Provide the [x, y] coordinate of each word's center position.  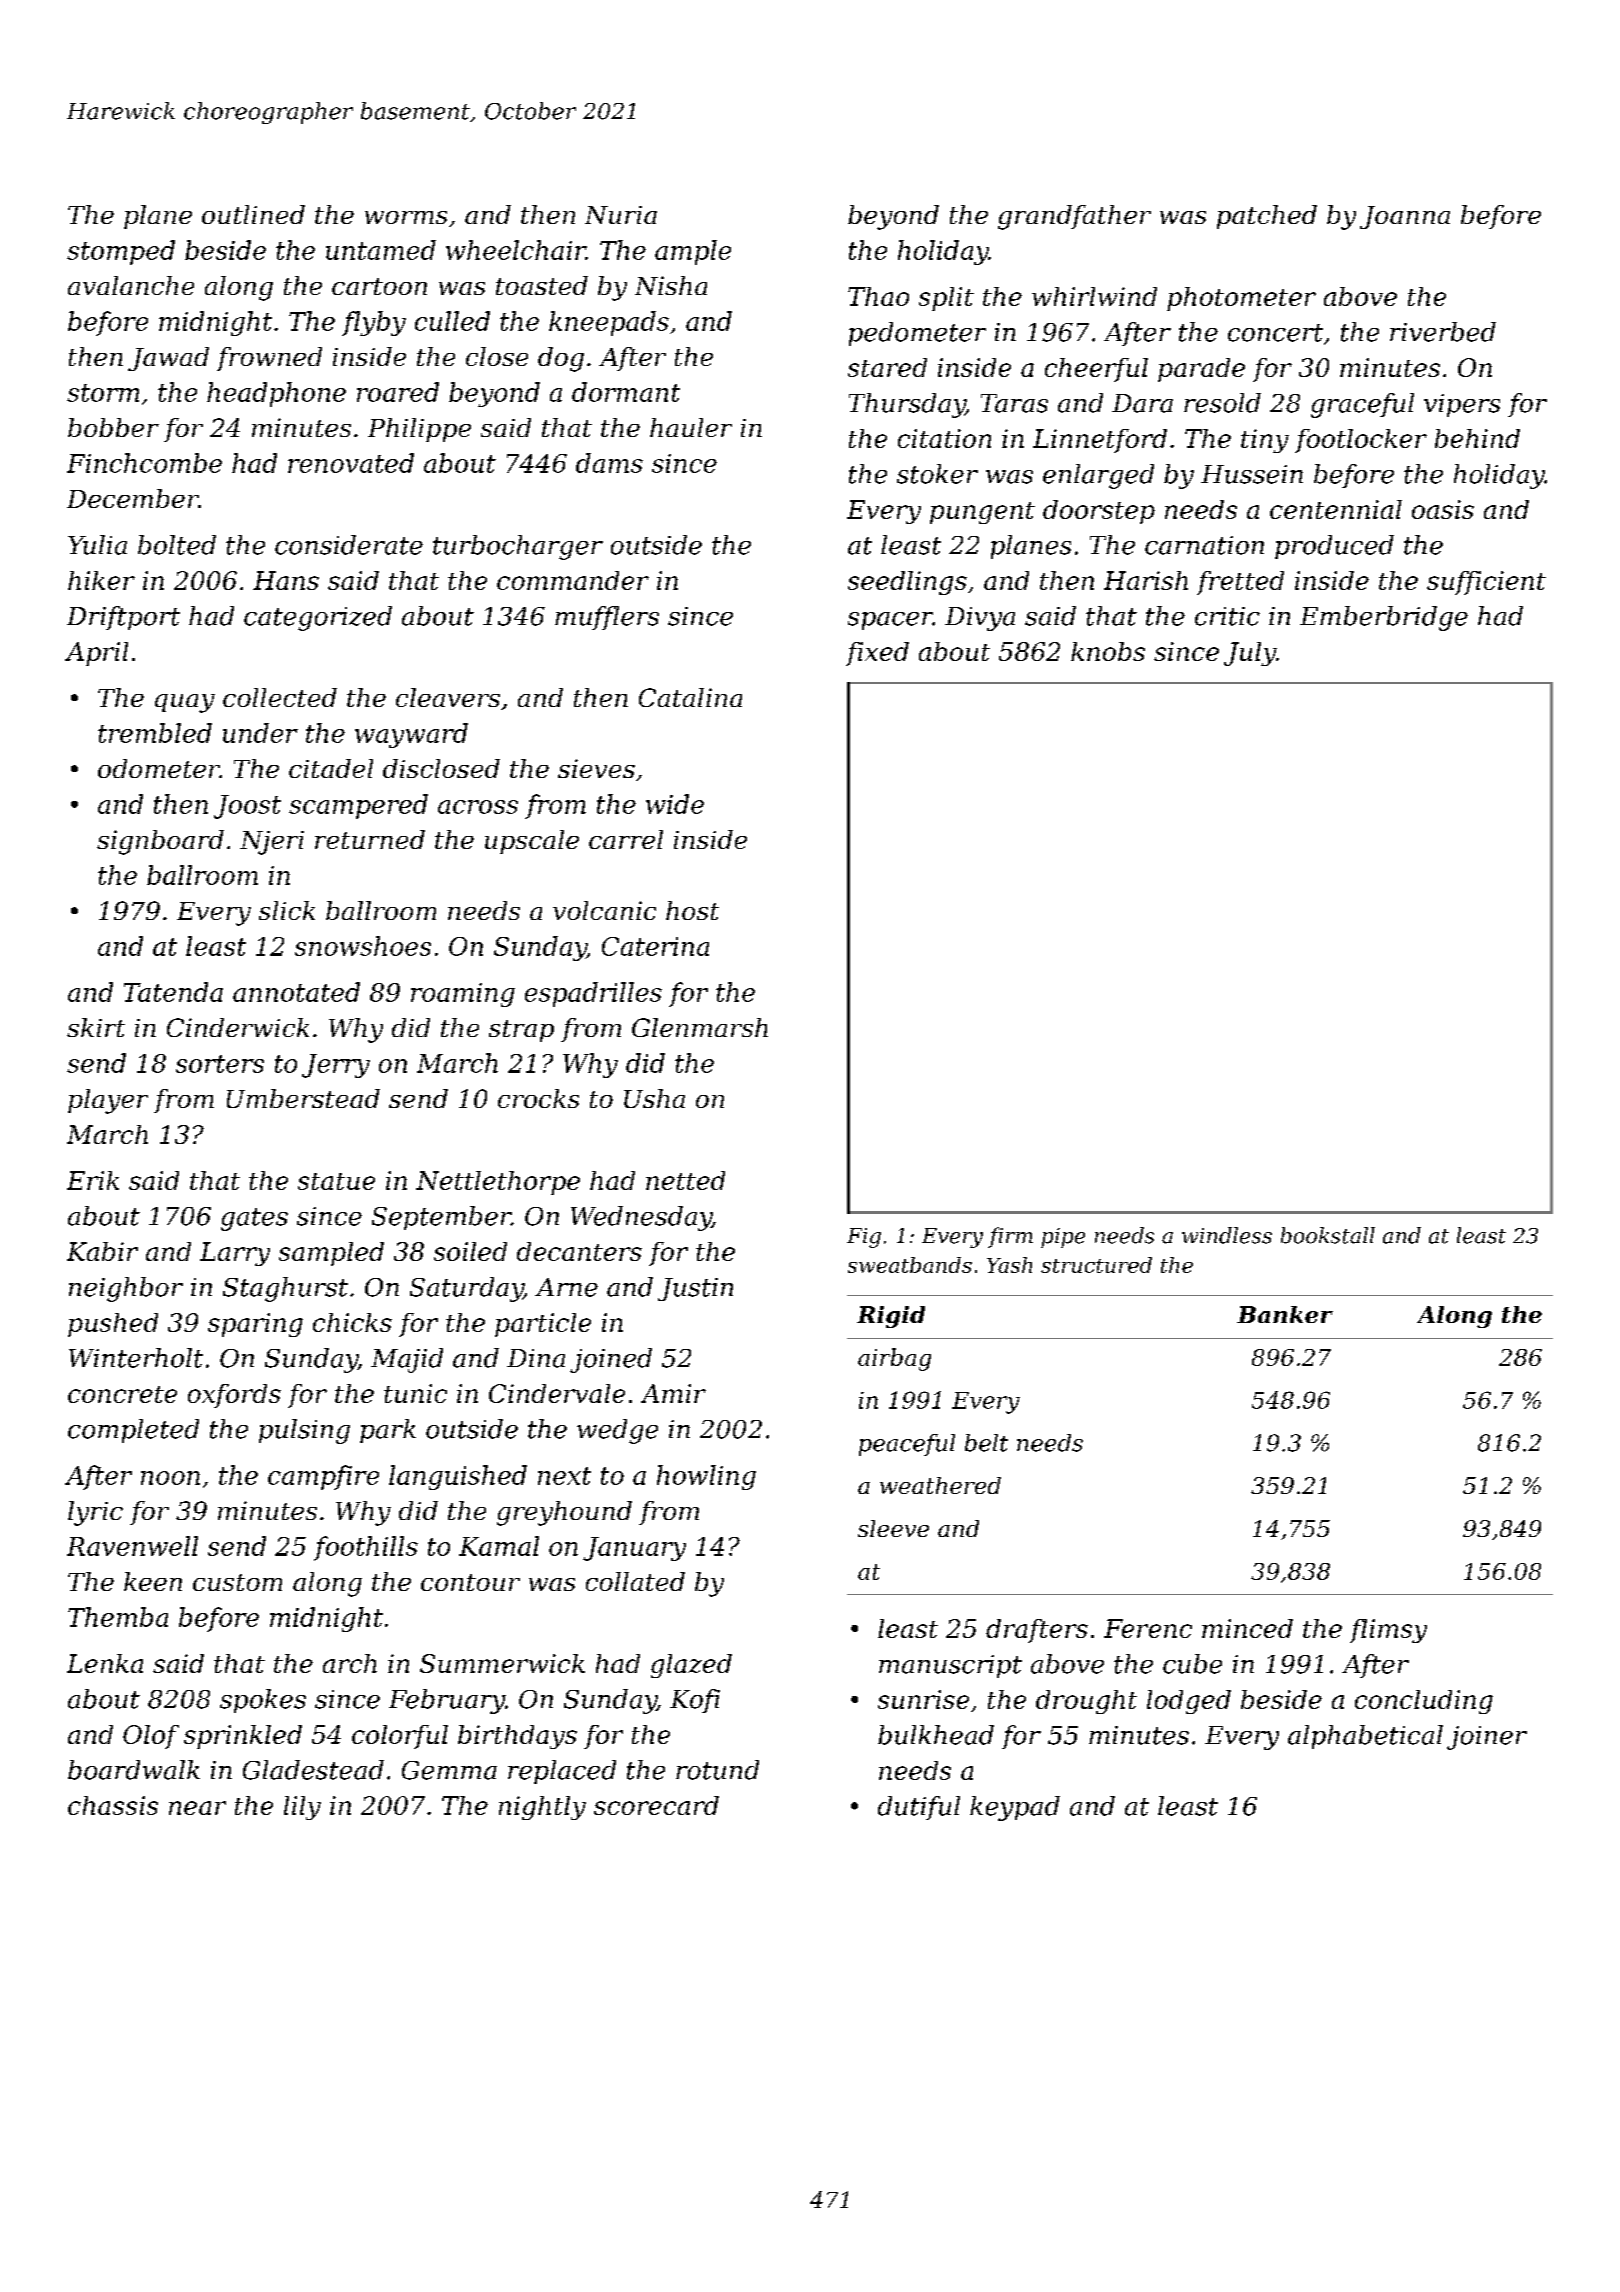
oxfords [234, 1396]
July [1250, 654]
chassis [113, 1805]
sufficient [1486, 583]
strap [521, 1031]
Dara [1142, 403]
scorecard [656, 1805]
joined [611, 1360]
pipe [1063, 1238]
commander [573, 580]
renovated [351, 463]
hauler [691, 427]
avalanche [131, 285]
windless [1227, 1235]
